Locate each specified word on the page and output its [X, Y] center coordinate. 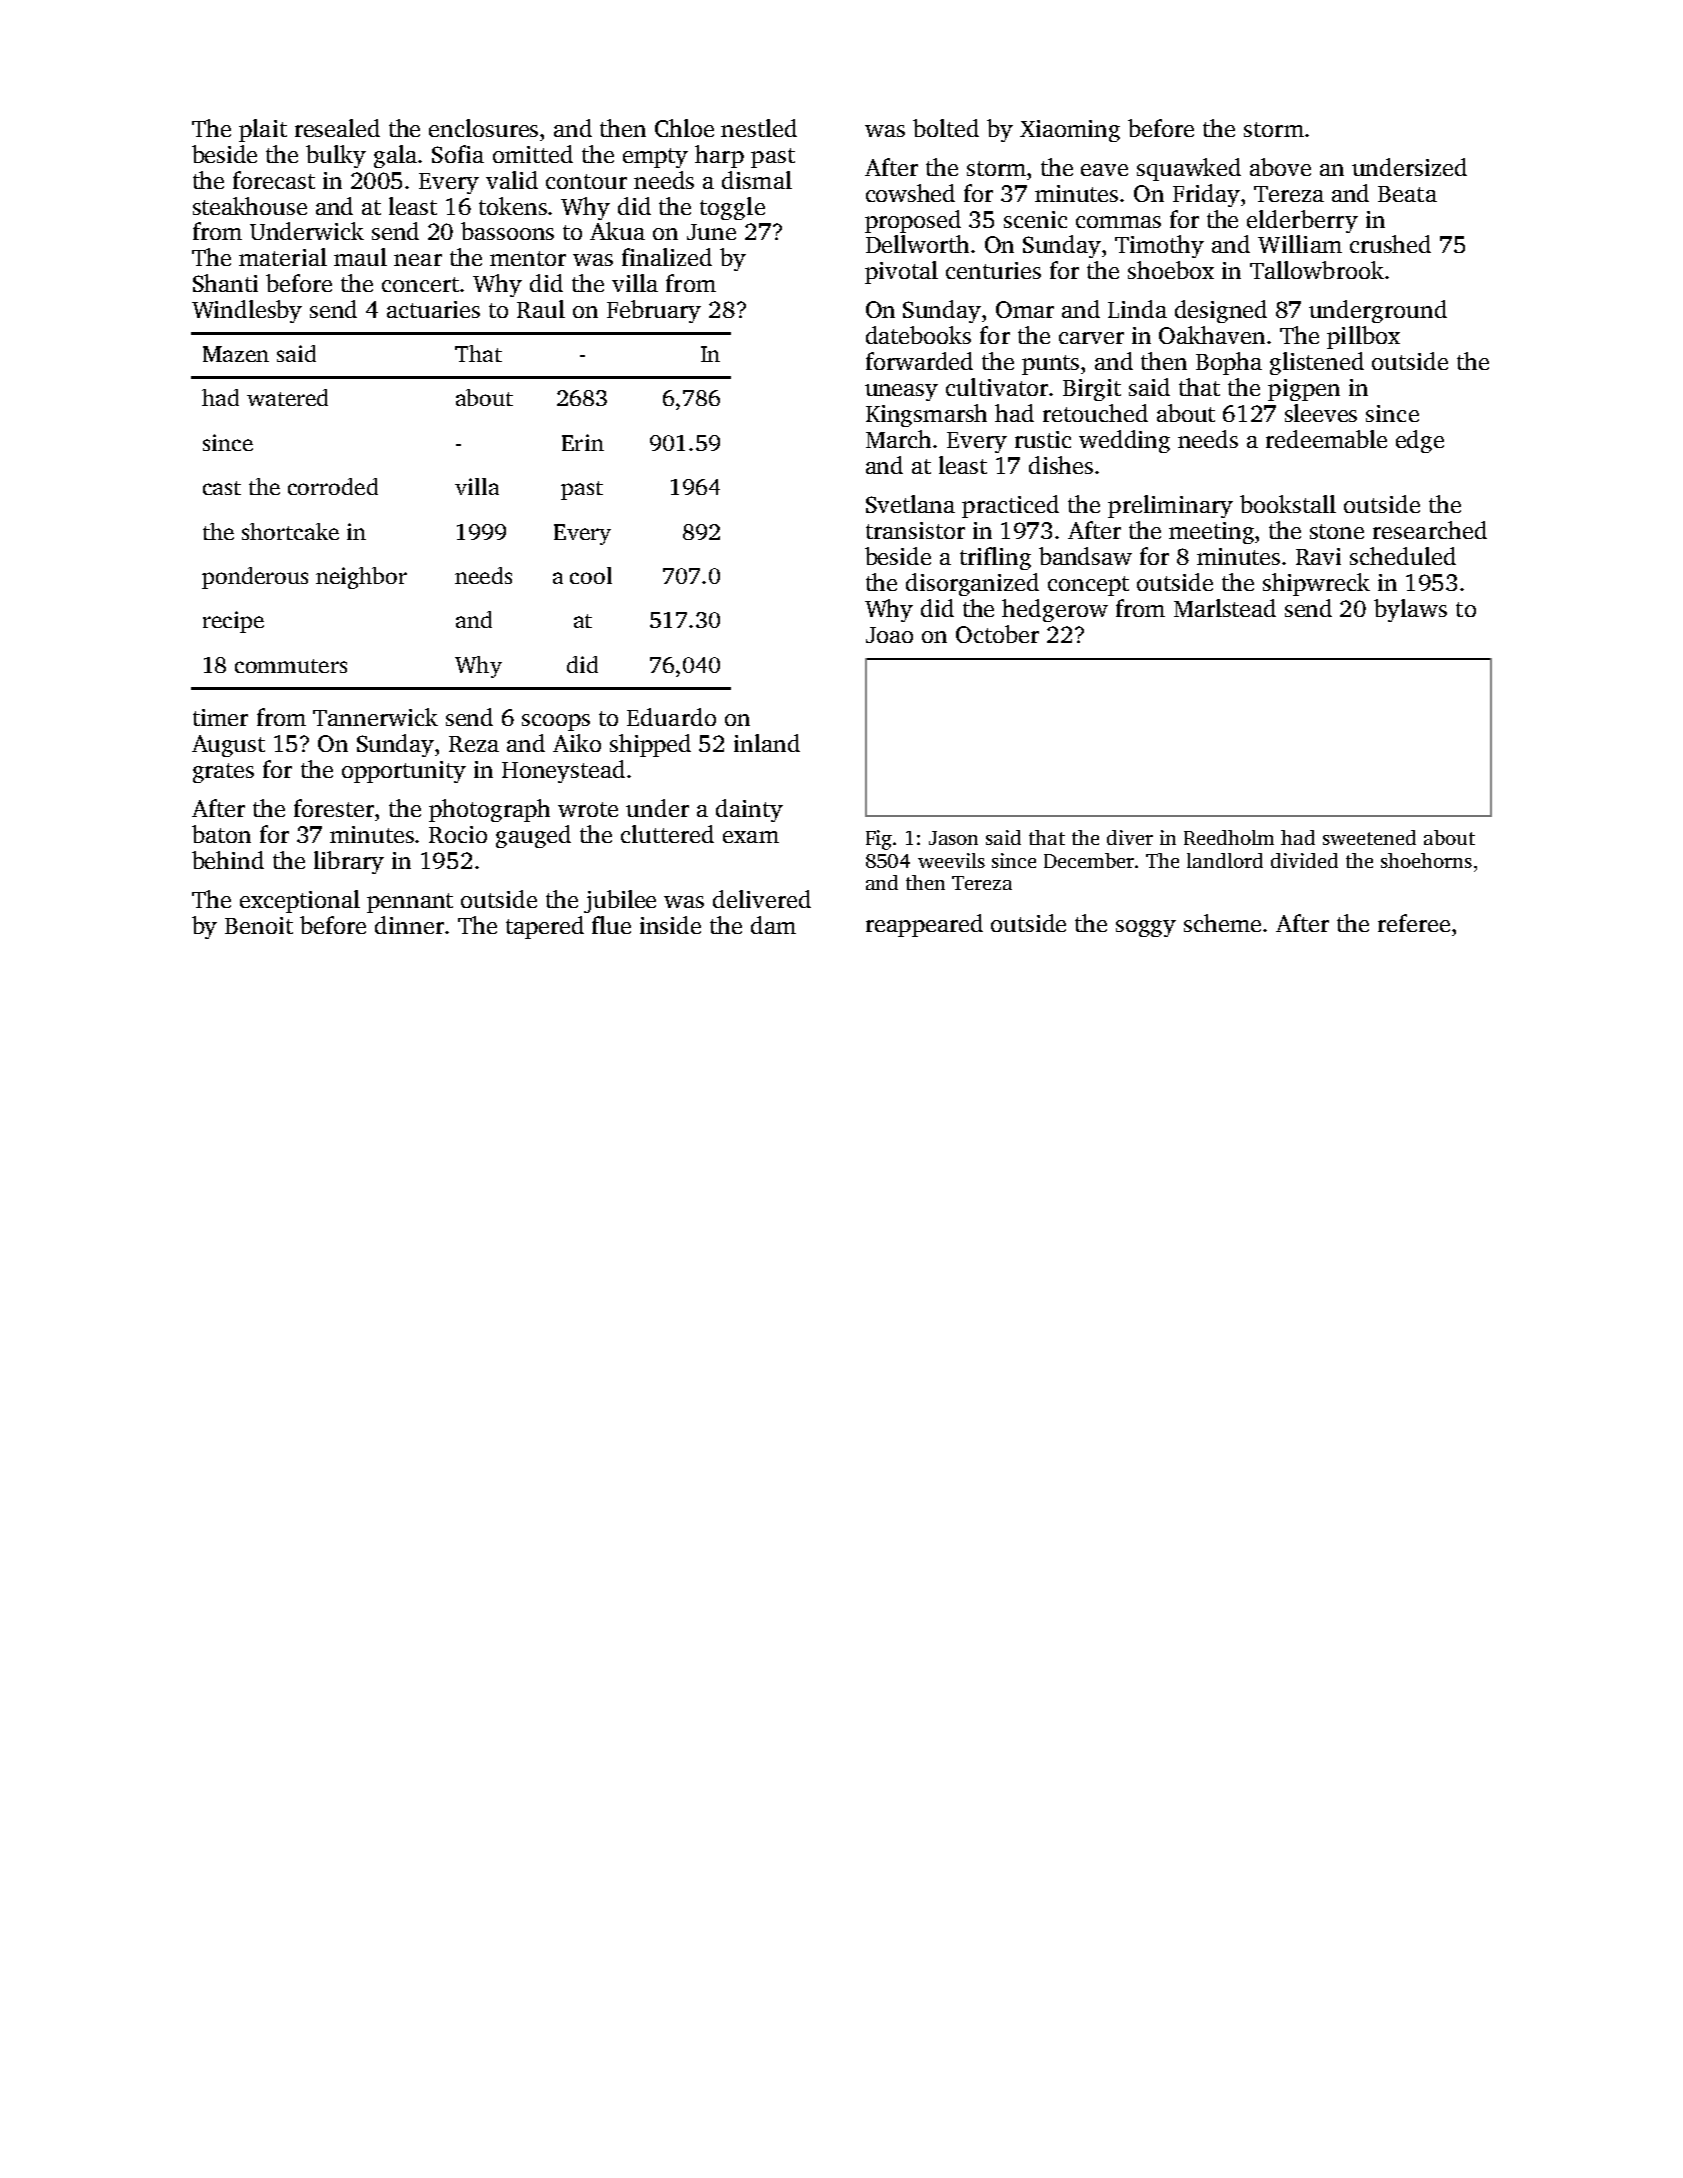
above [1280, 167]
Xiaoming [1070, 131]
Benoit [259, 925]
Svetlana [910, 504]
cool [591, 575]
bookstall [1288, 504]
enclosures [483, 128]
